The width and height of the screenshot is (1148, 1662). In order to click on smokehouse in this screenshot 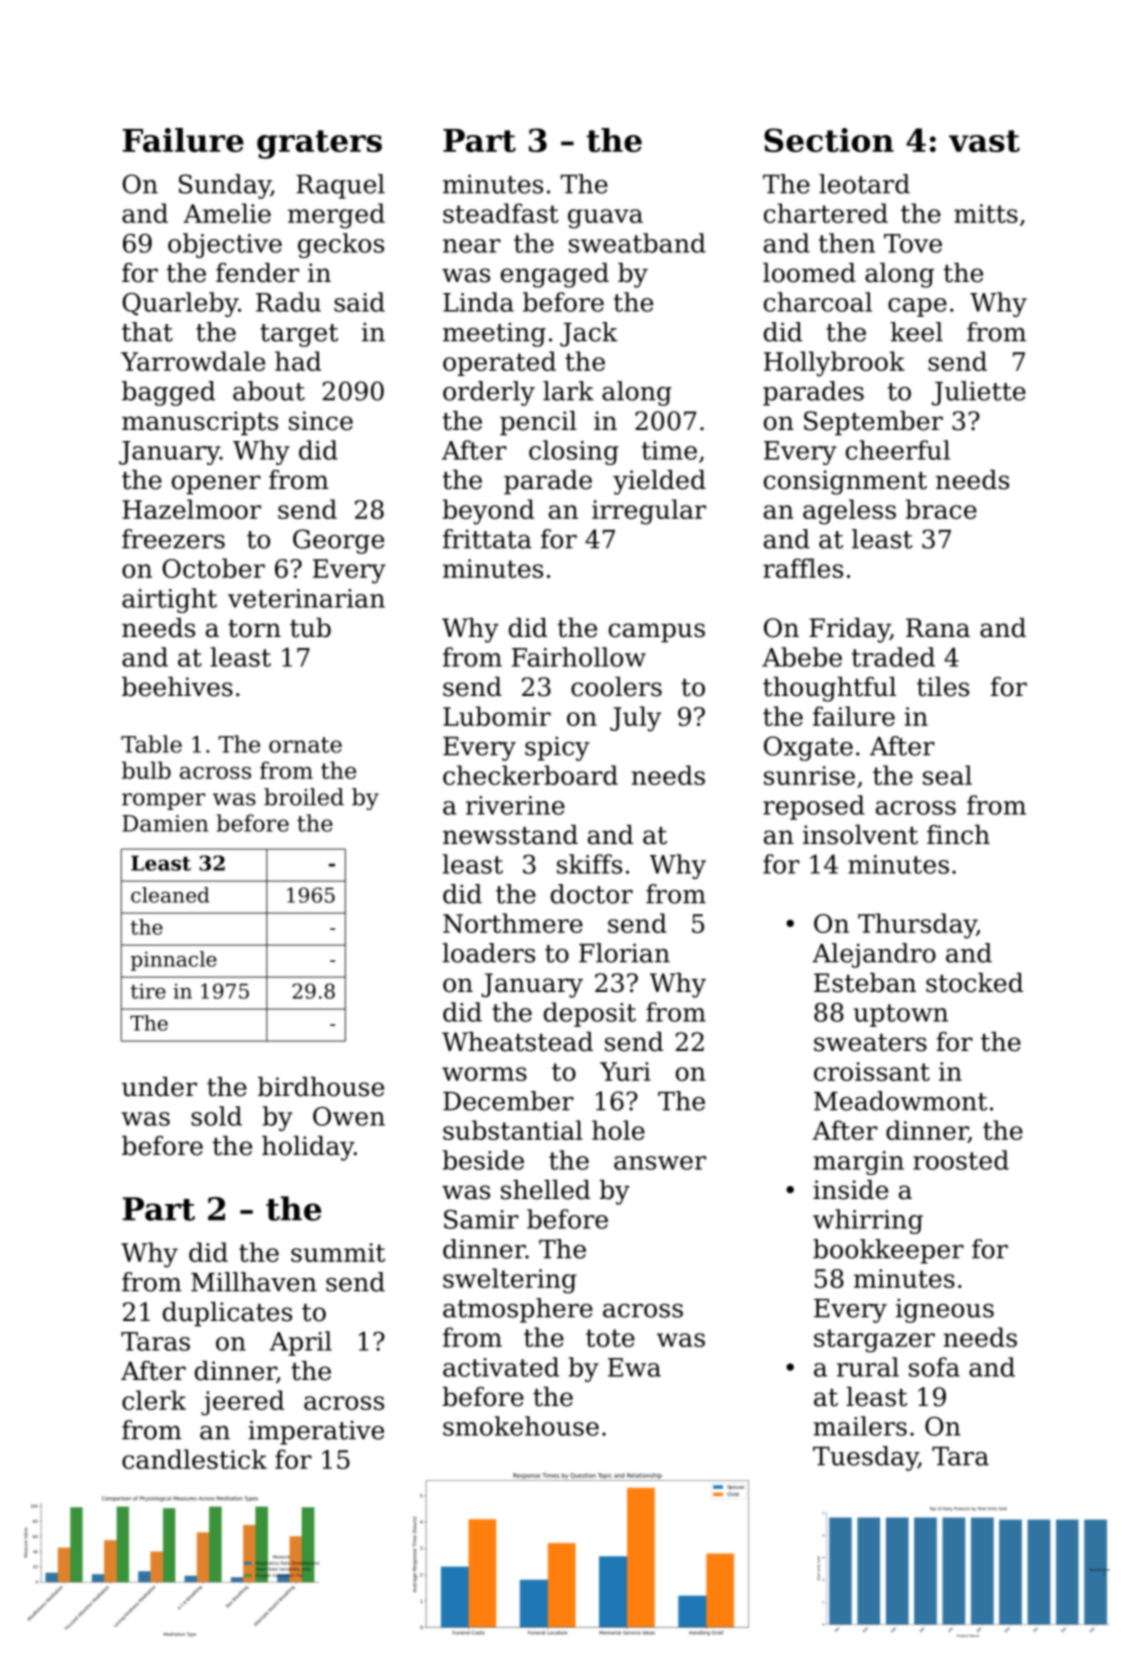, I will do `click(521, 1426)`.
